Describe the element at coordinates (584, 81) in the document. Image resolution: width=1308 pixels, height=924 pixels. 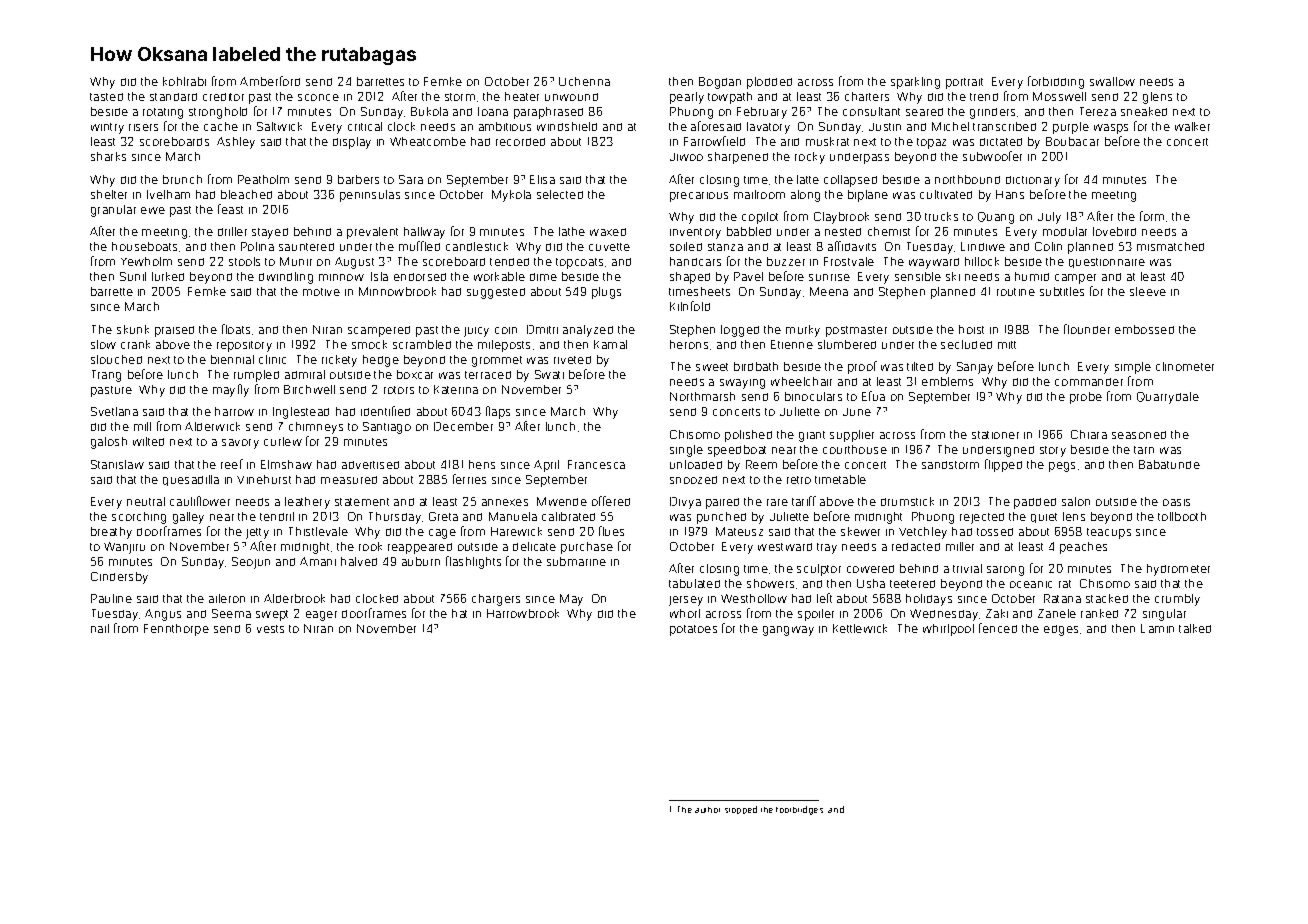
I see `Uchenna` at that location.
